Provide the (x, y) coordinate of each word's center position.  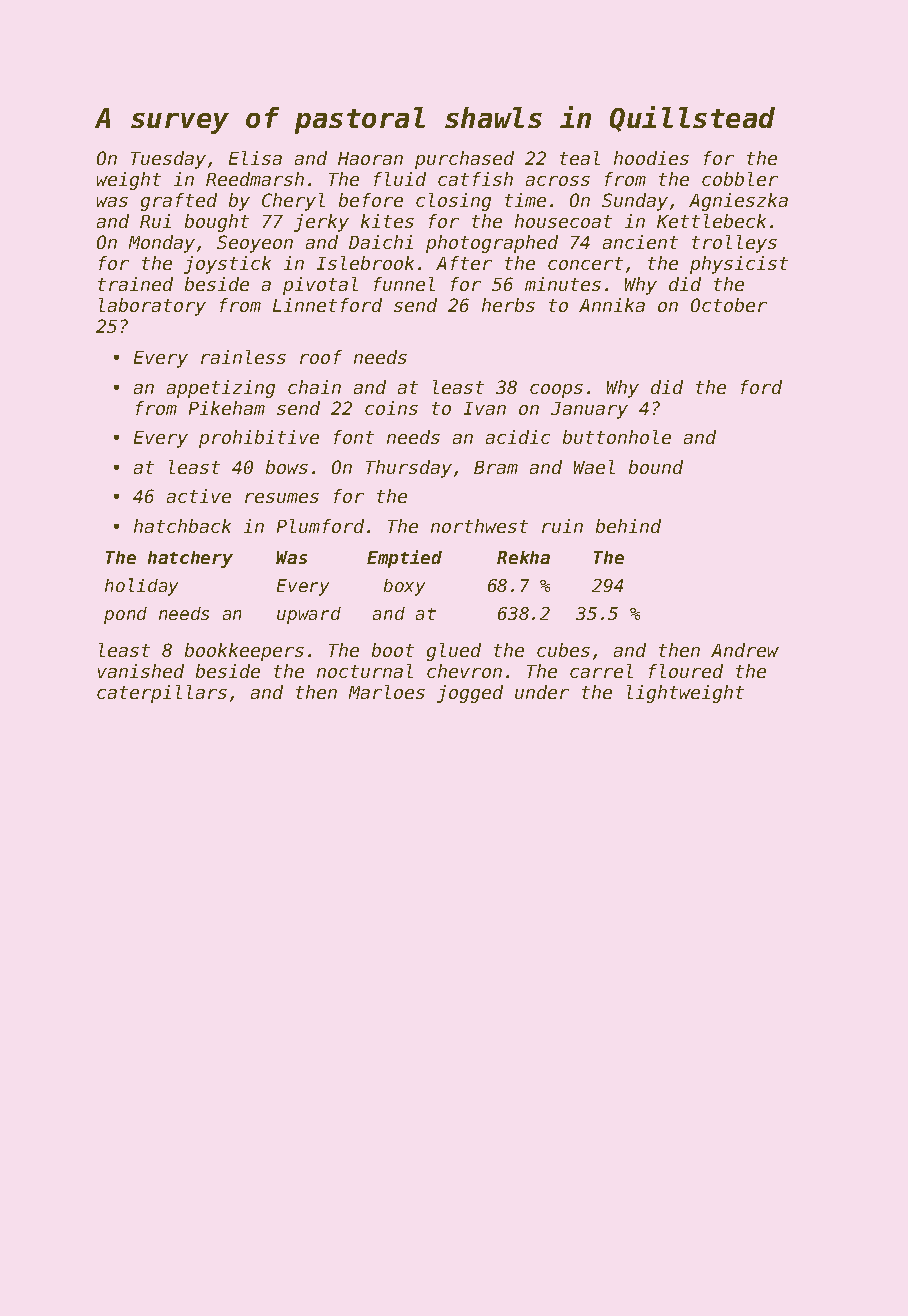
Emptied (404, 559)
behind (628, 526)
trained (135, 284)
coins (391, 408)
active (199, 496)
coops (556, 391)
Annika (612, 305)
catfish (475, 179)
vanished (141, 671)
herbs (508, 305)
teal (580, 158)
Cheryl (293, 202)
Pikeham (227, 408)
